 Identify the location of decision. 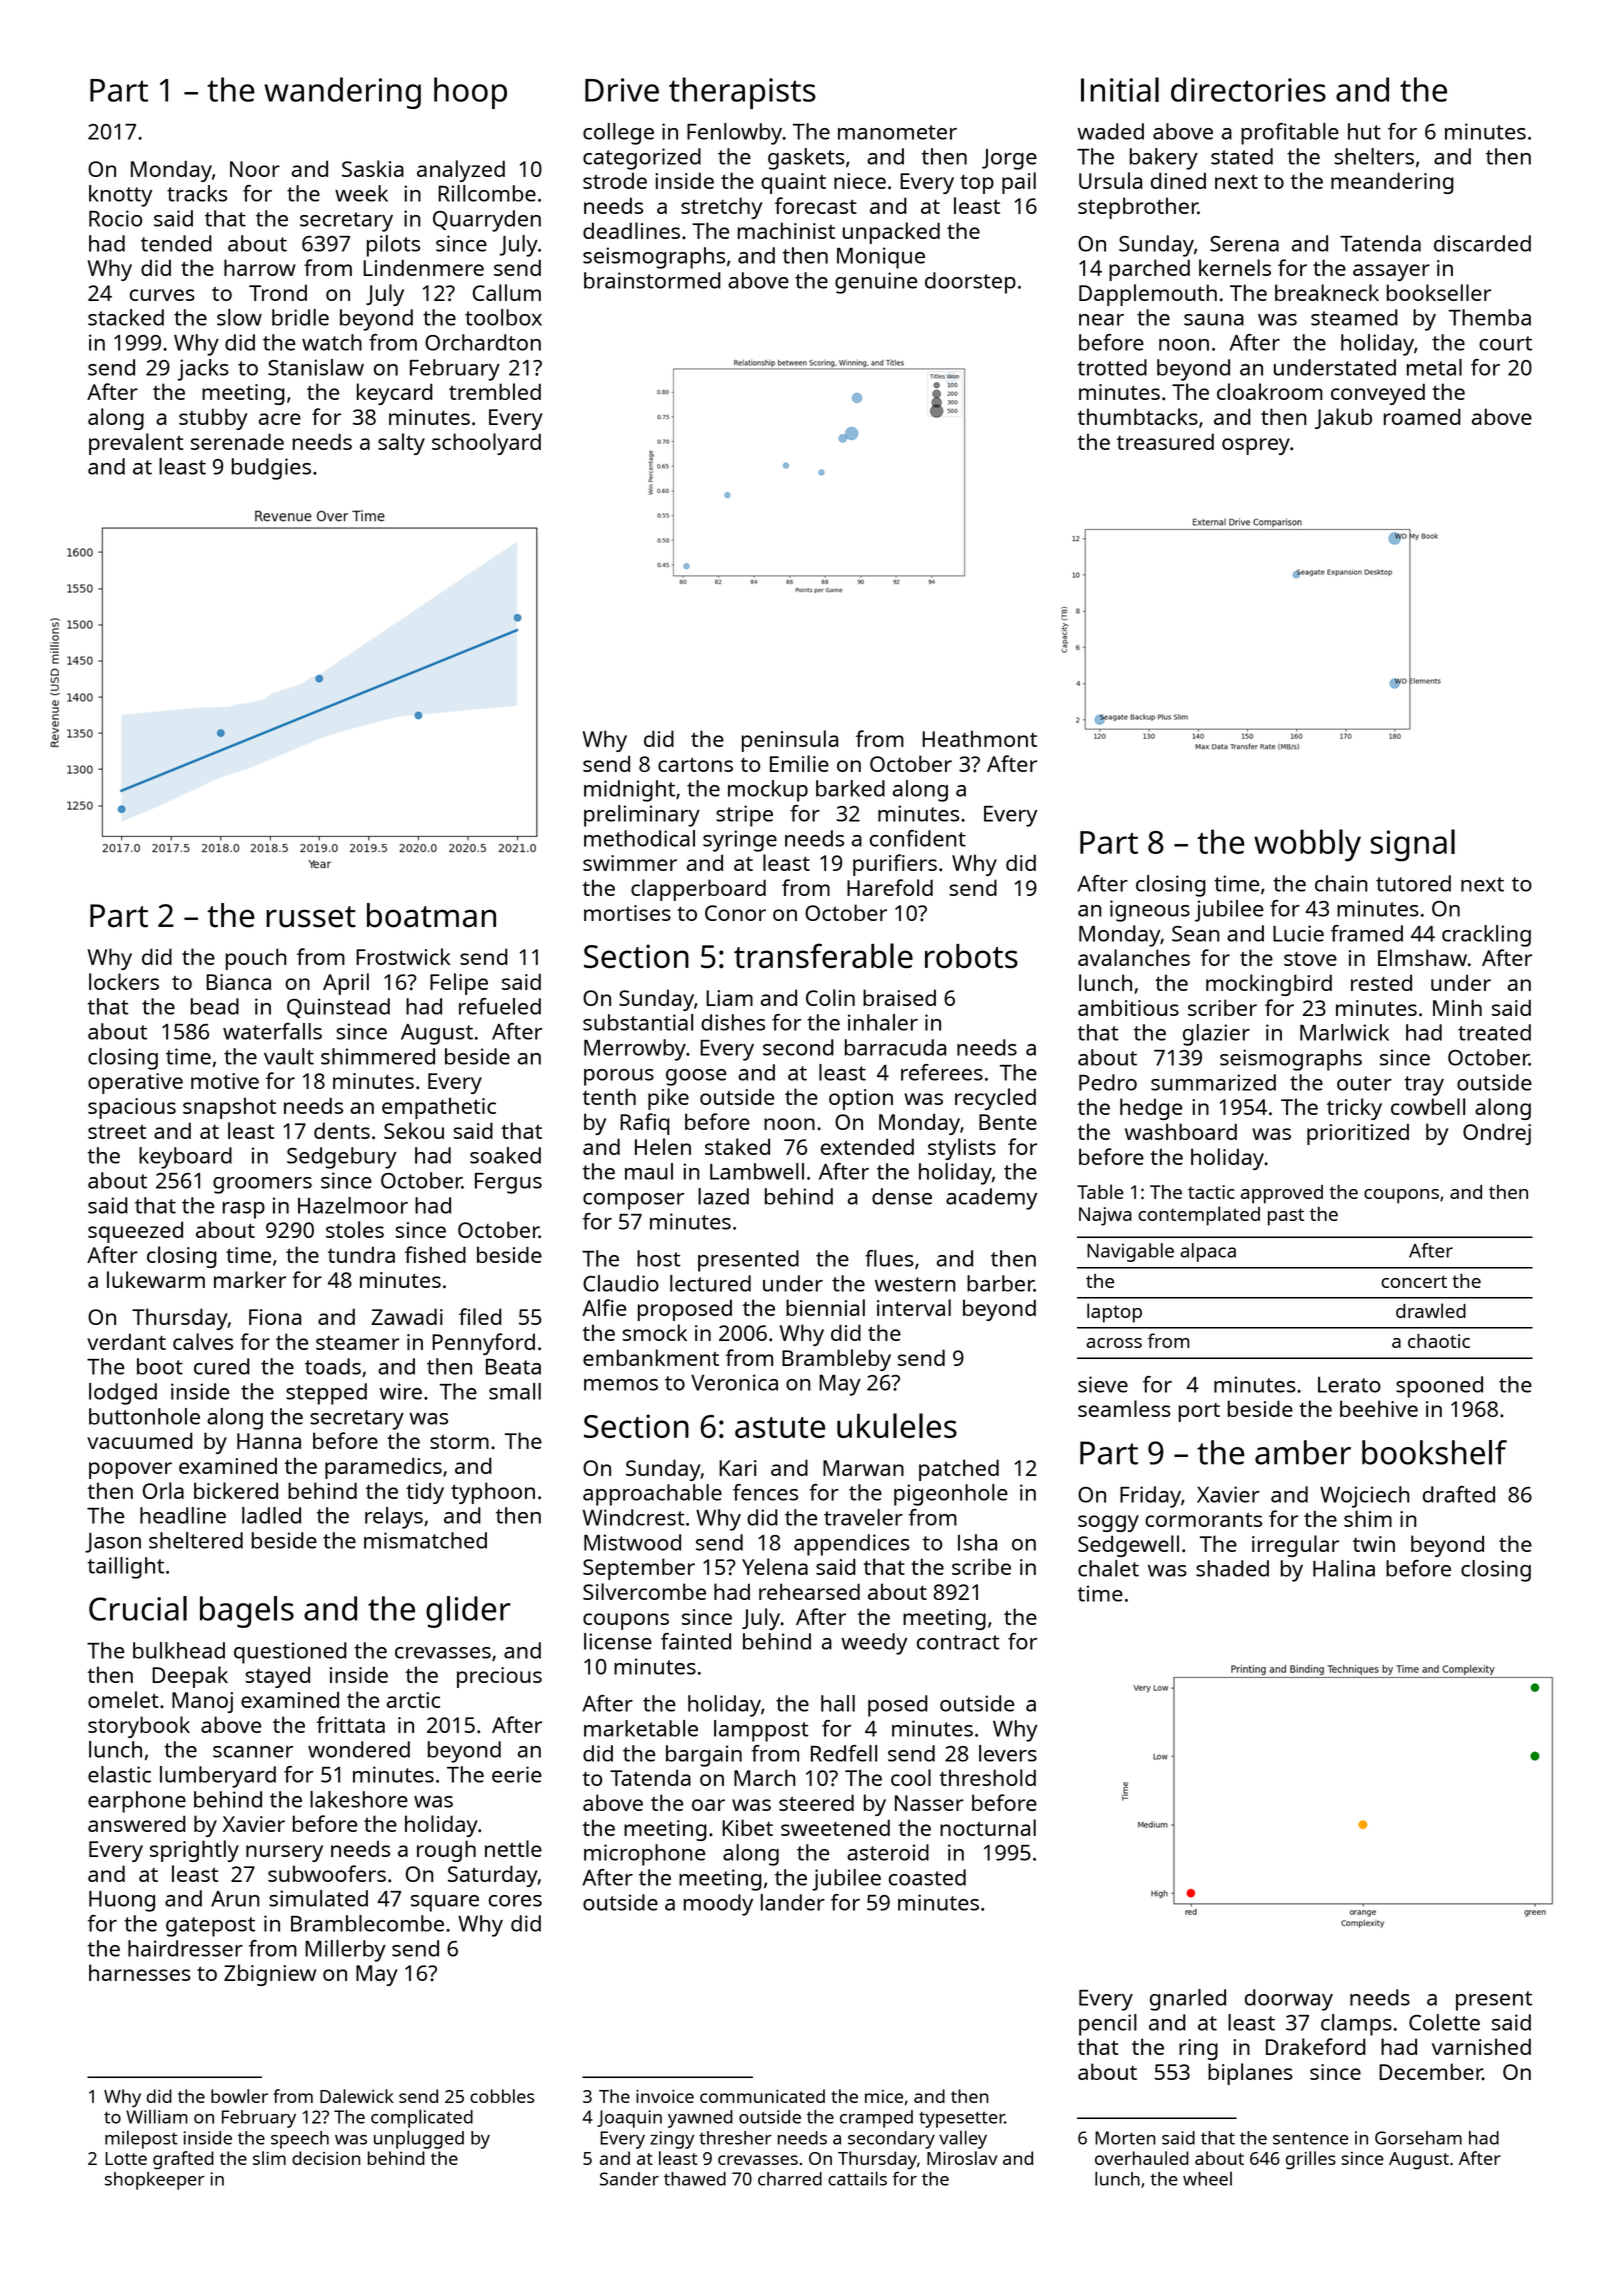
(326, 2158).
